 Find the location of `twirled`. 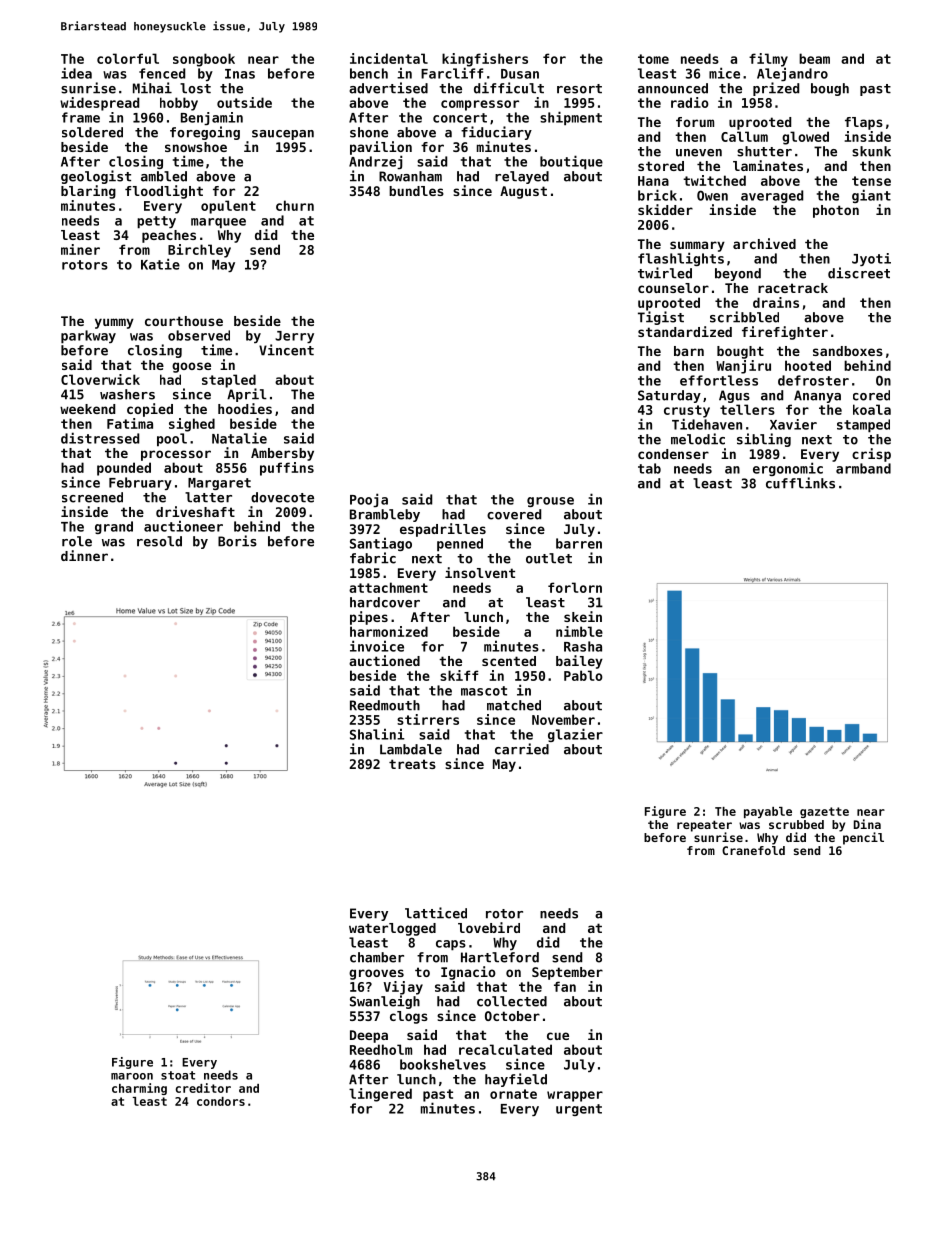

twirled is located at coordinates (665, 273).
